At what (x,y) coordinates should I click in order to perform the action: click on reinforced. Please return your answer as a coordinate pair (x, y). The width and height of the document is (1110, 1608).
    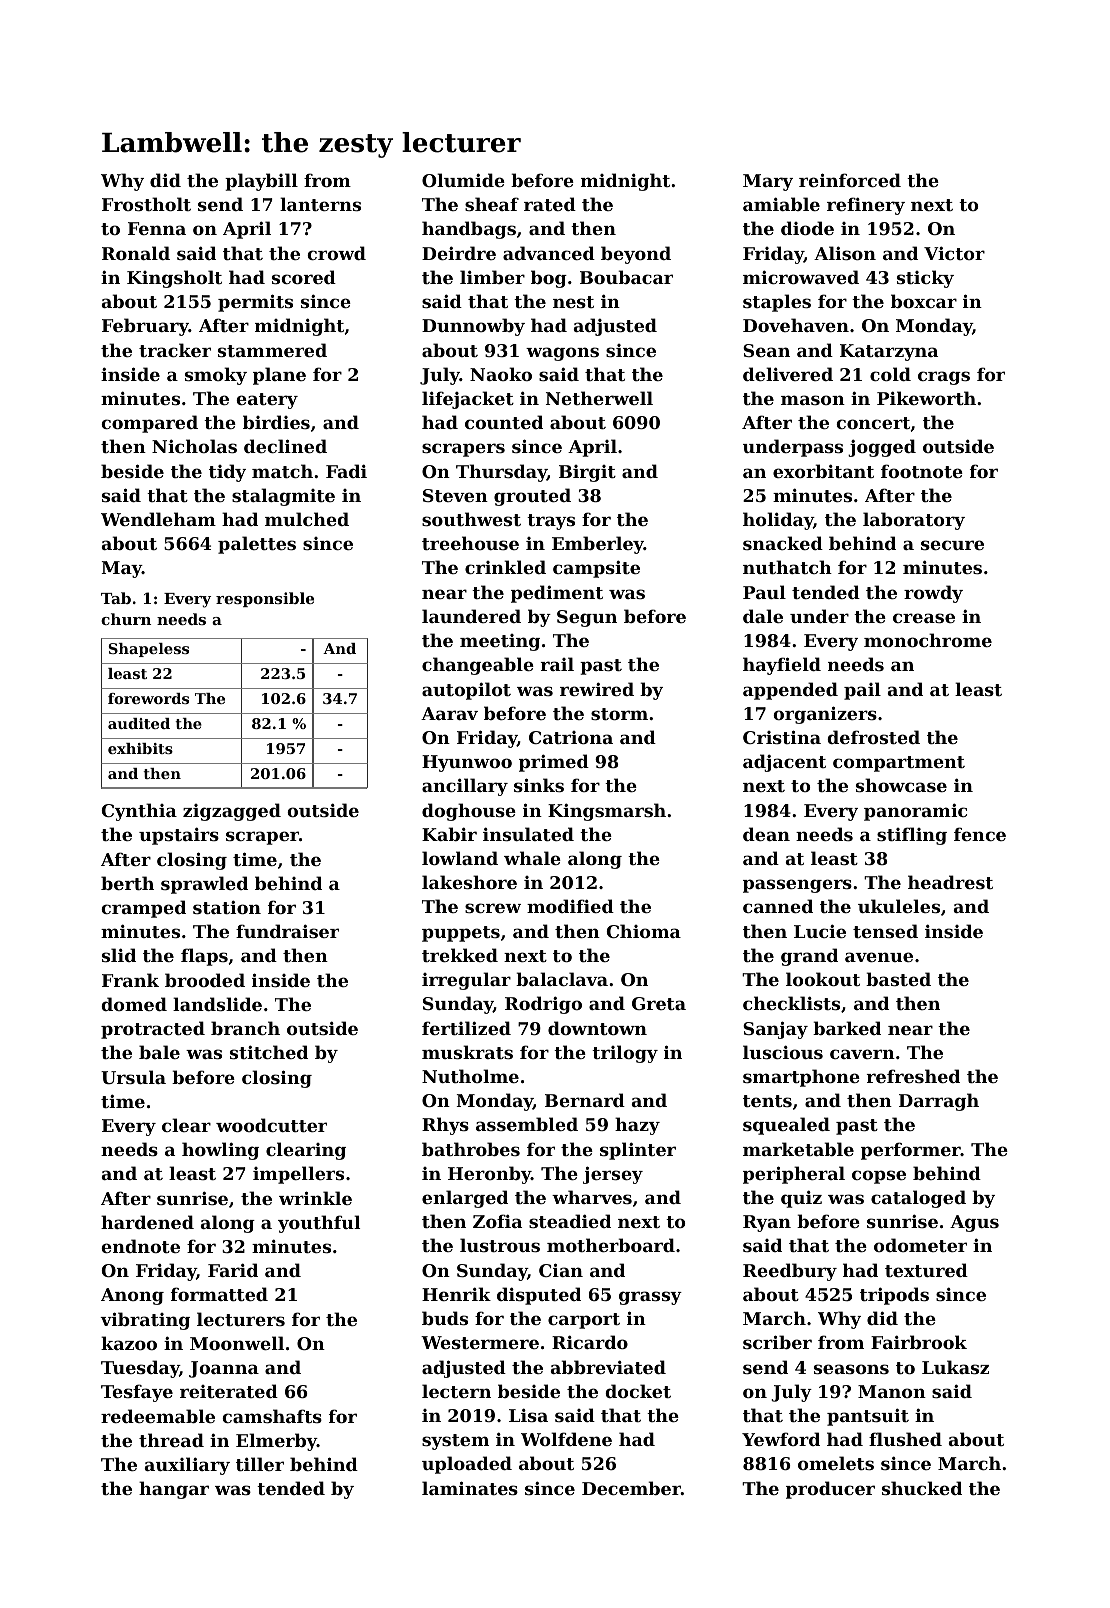
    Looking at the image, I should click on (850, 180).
